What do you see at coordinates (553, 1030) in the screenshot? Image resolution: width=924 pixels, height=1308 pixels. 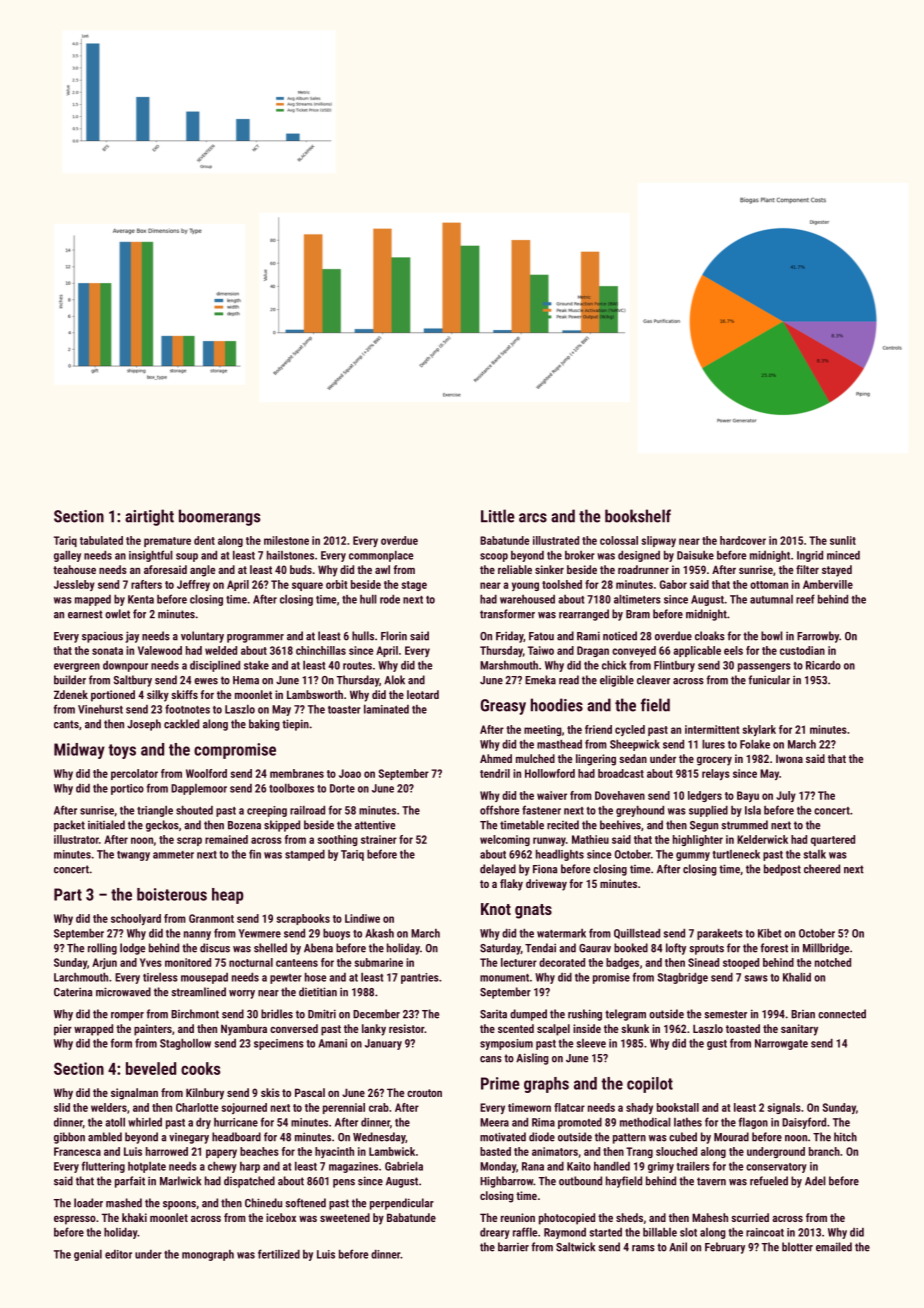 I see `scalpel` at bounding box center [553, 1030].
